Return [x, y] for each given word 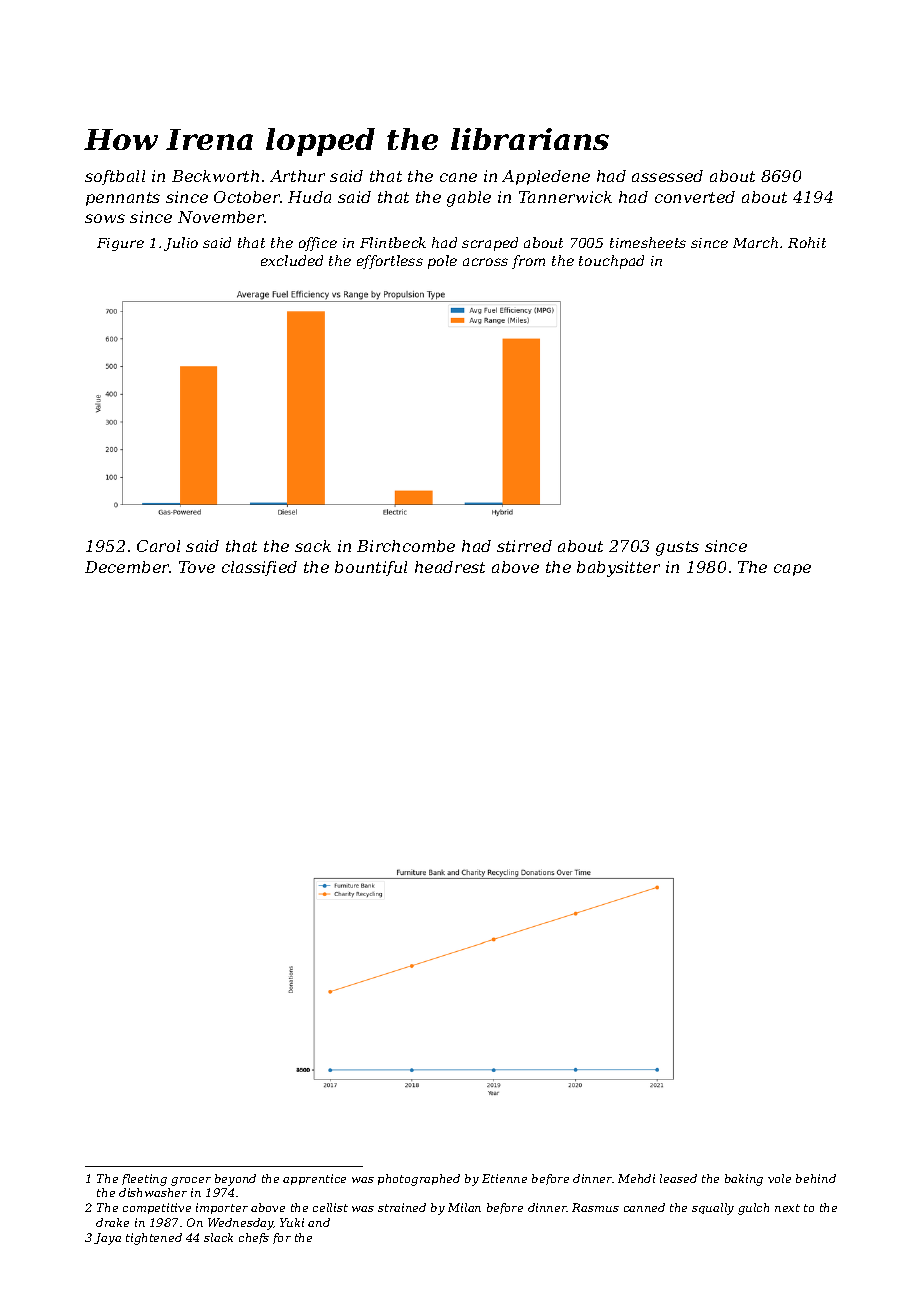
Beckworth [215, 176]
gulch [753, 1209]
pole [442, 262]
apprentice [314, 1179]
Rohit [807, 242]
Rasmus [595, 1207]
